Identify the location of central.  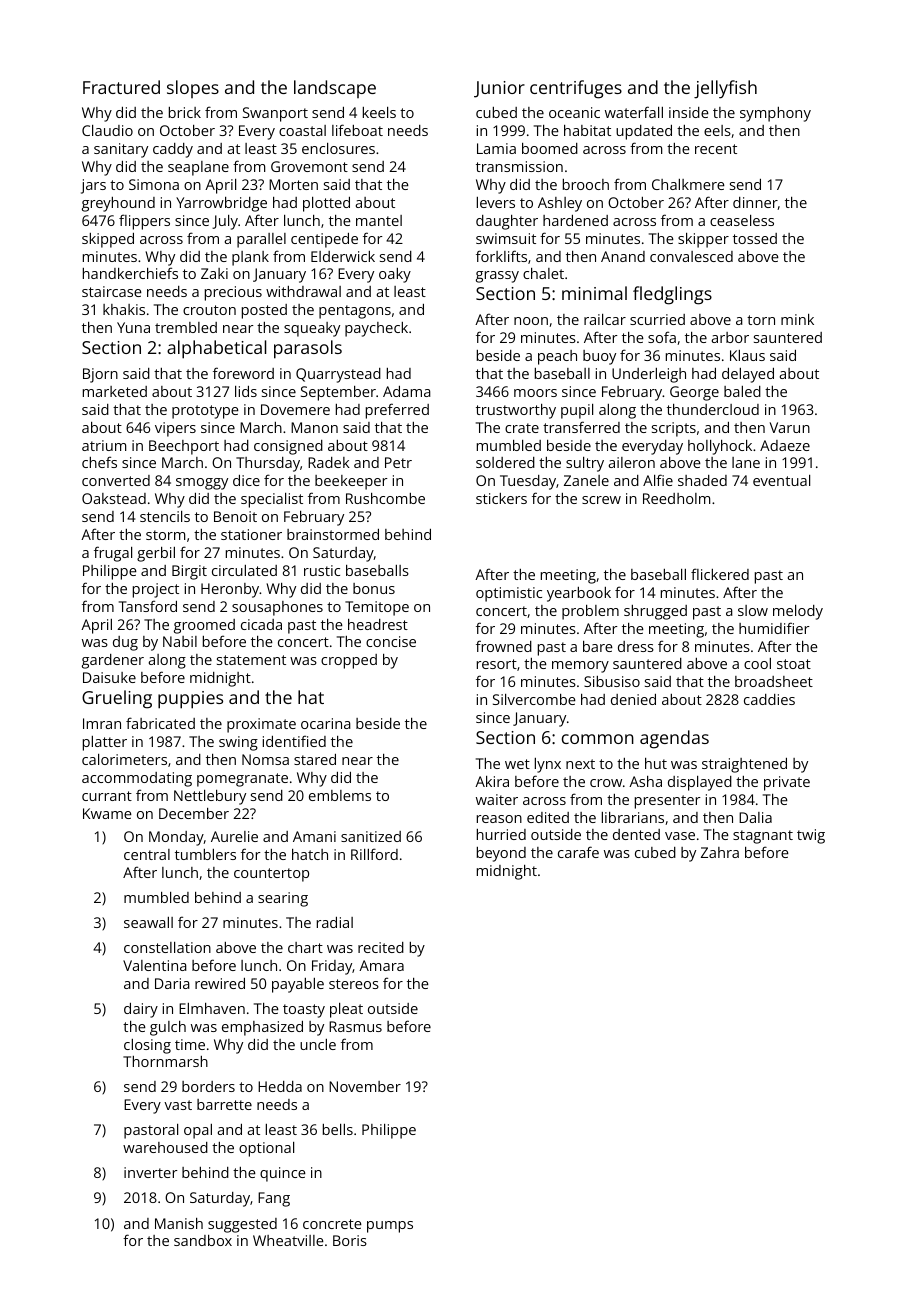
(147, 854).
